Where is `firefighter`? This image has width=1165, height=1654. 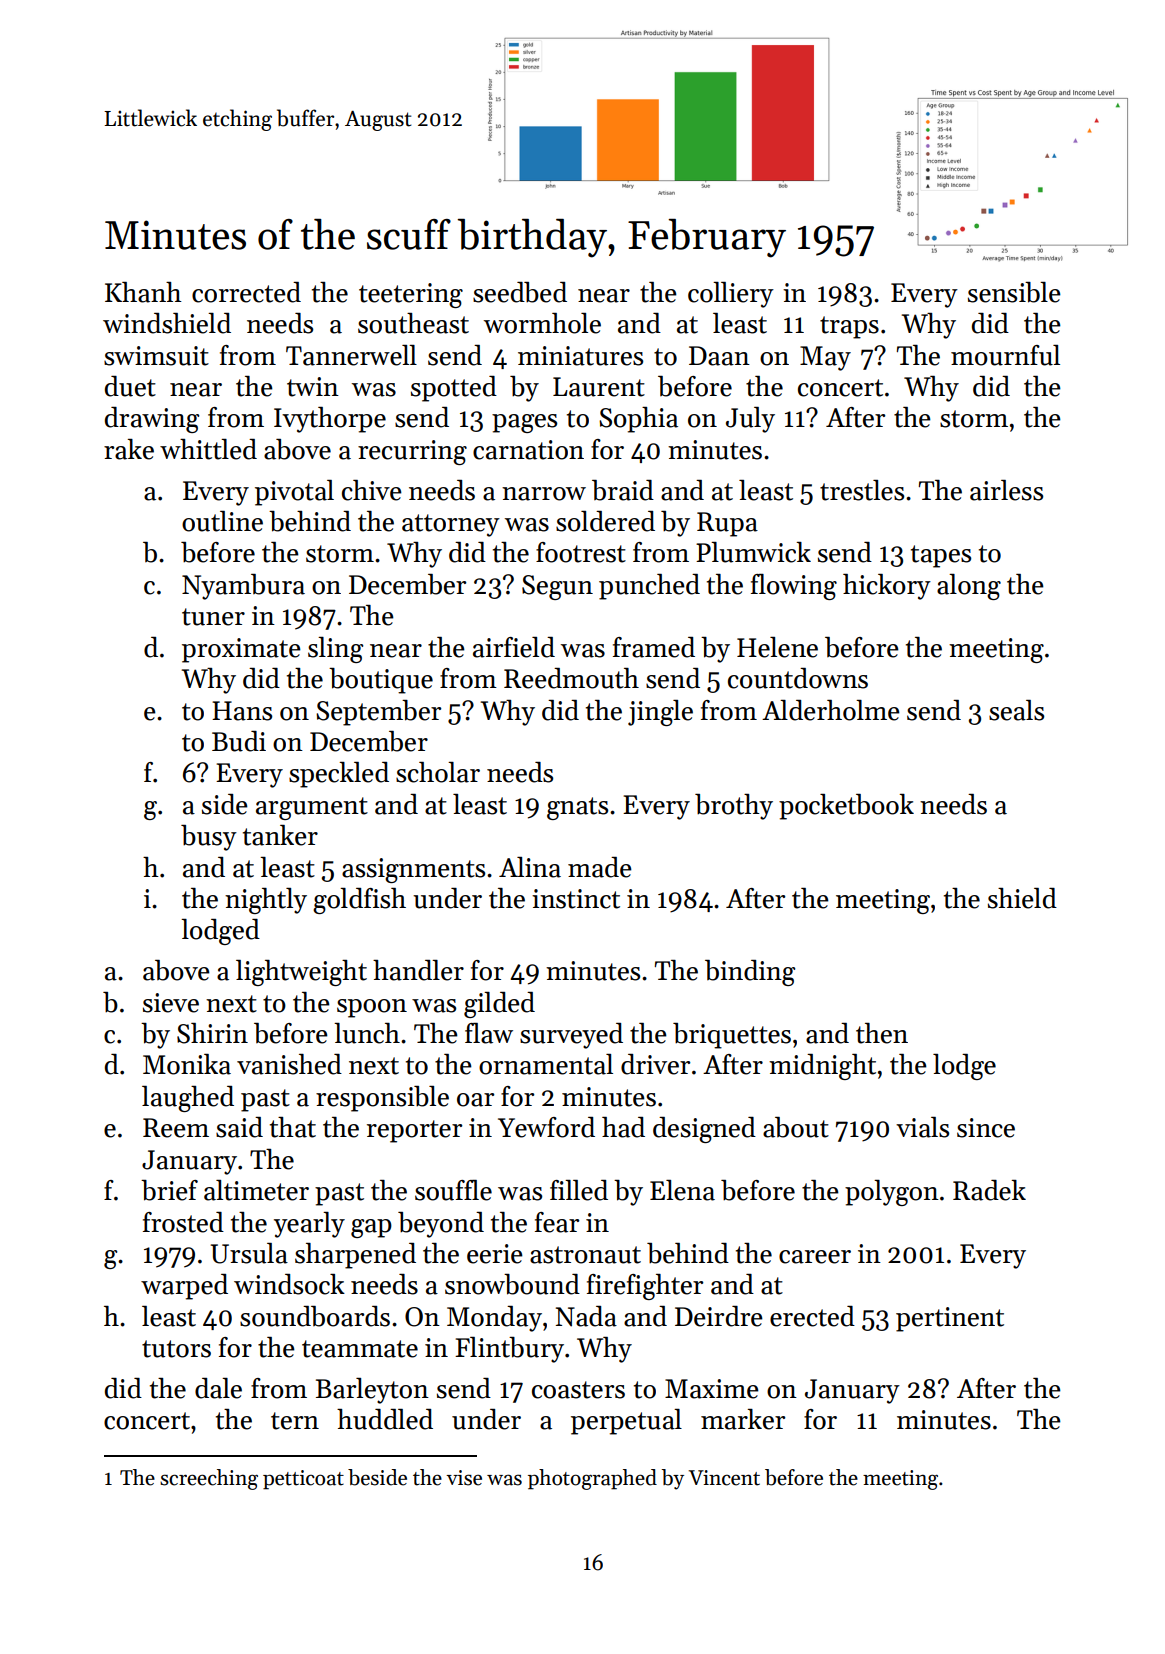 firefighter is located at coordinates (645, 1287).
